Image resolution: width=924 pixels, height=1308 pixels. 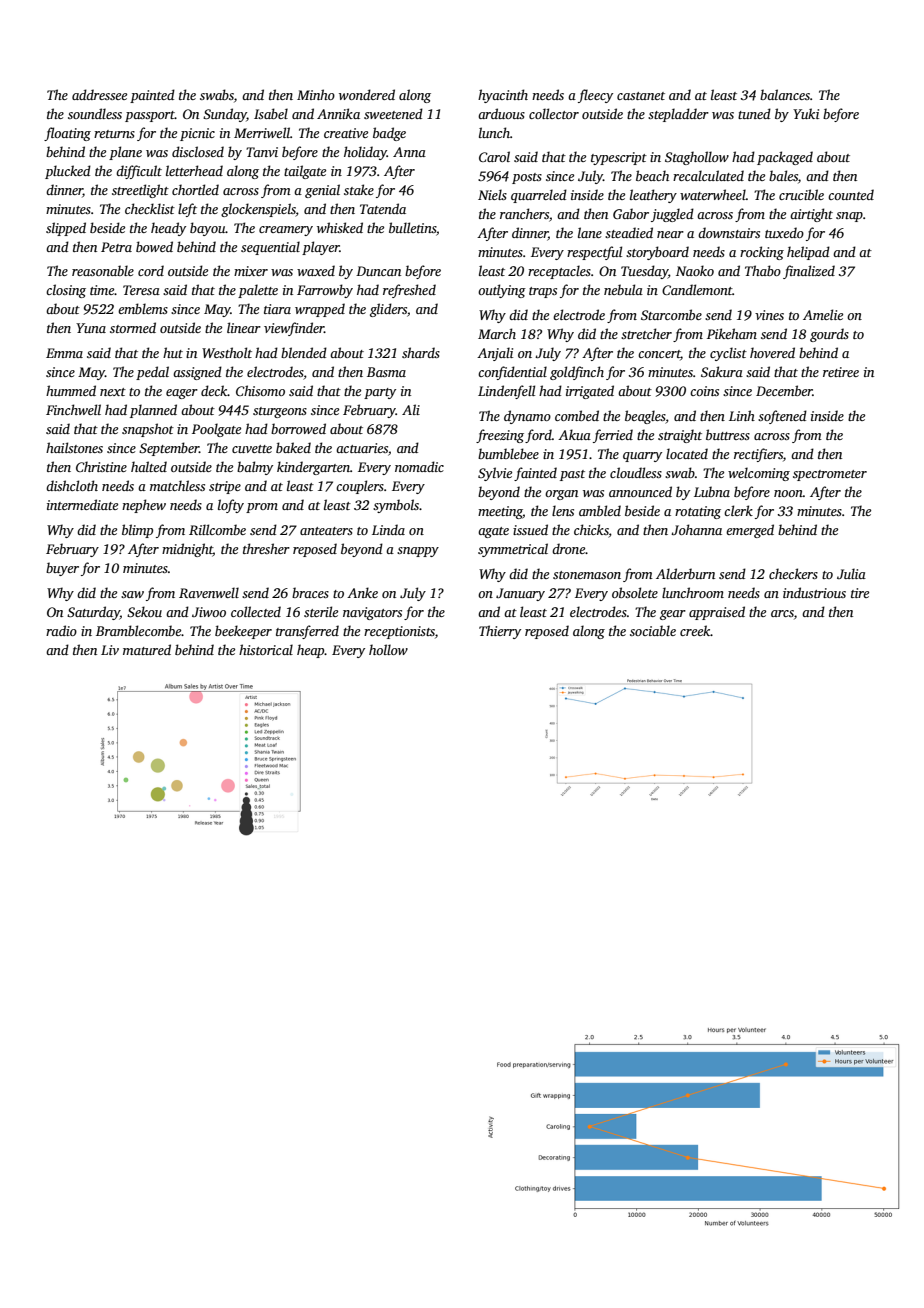 What do you see at coordinates (216, 430) in the image?
I see `Poolgate` at bounding box center [216, 430].
